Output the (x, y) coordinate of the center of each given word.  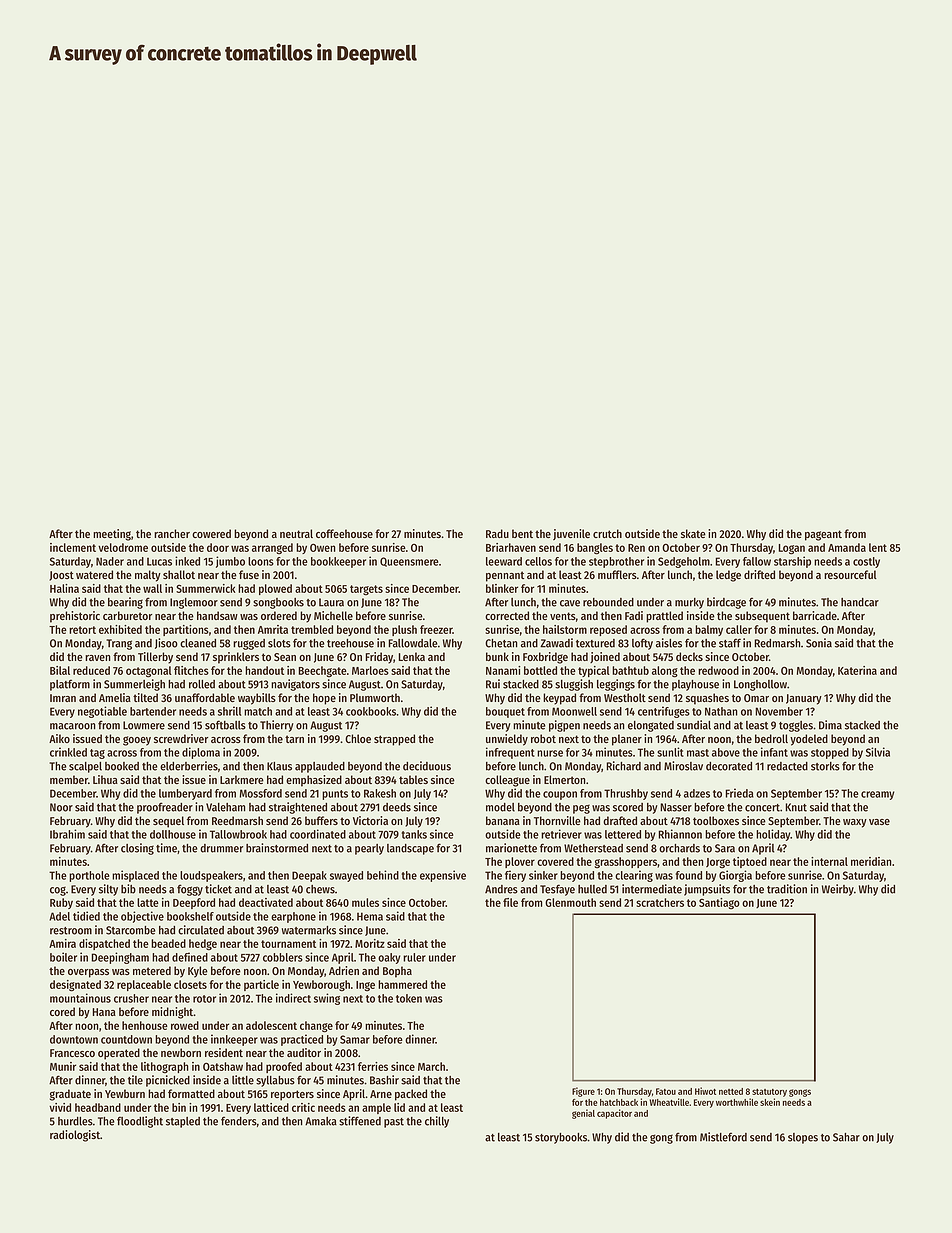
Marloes (370, 670)
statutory (769, 1093)
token (409, 998)
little (243, 1080)
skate (693, 533)
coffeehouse (344, 533)
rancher (172, 533)
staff (730, 643)
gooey (137, 741)
